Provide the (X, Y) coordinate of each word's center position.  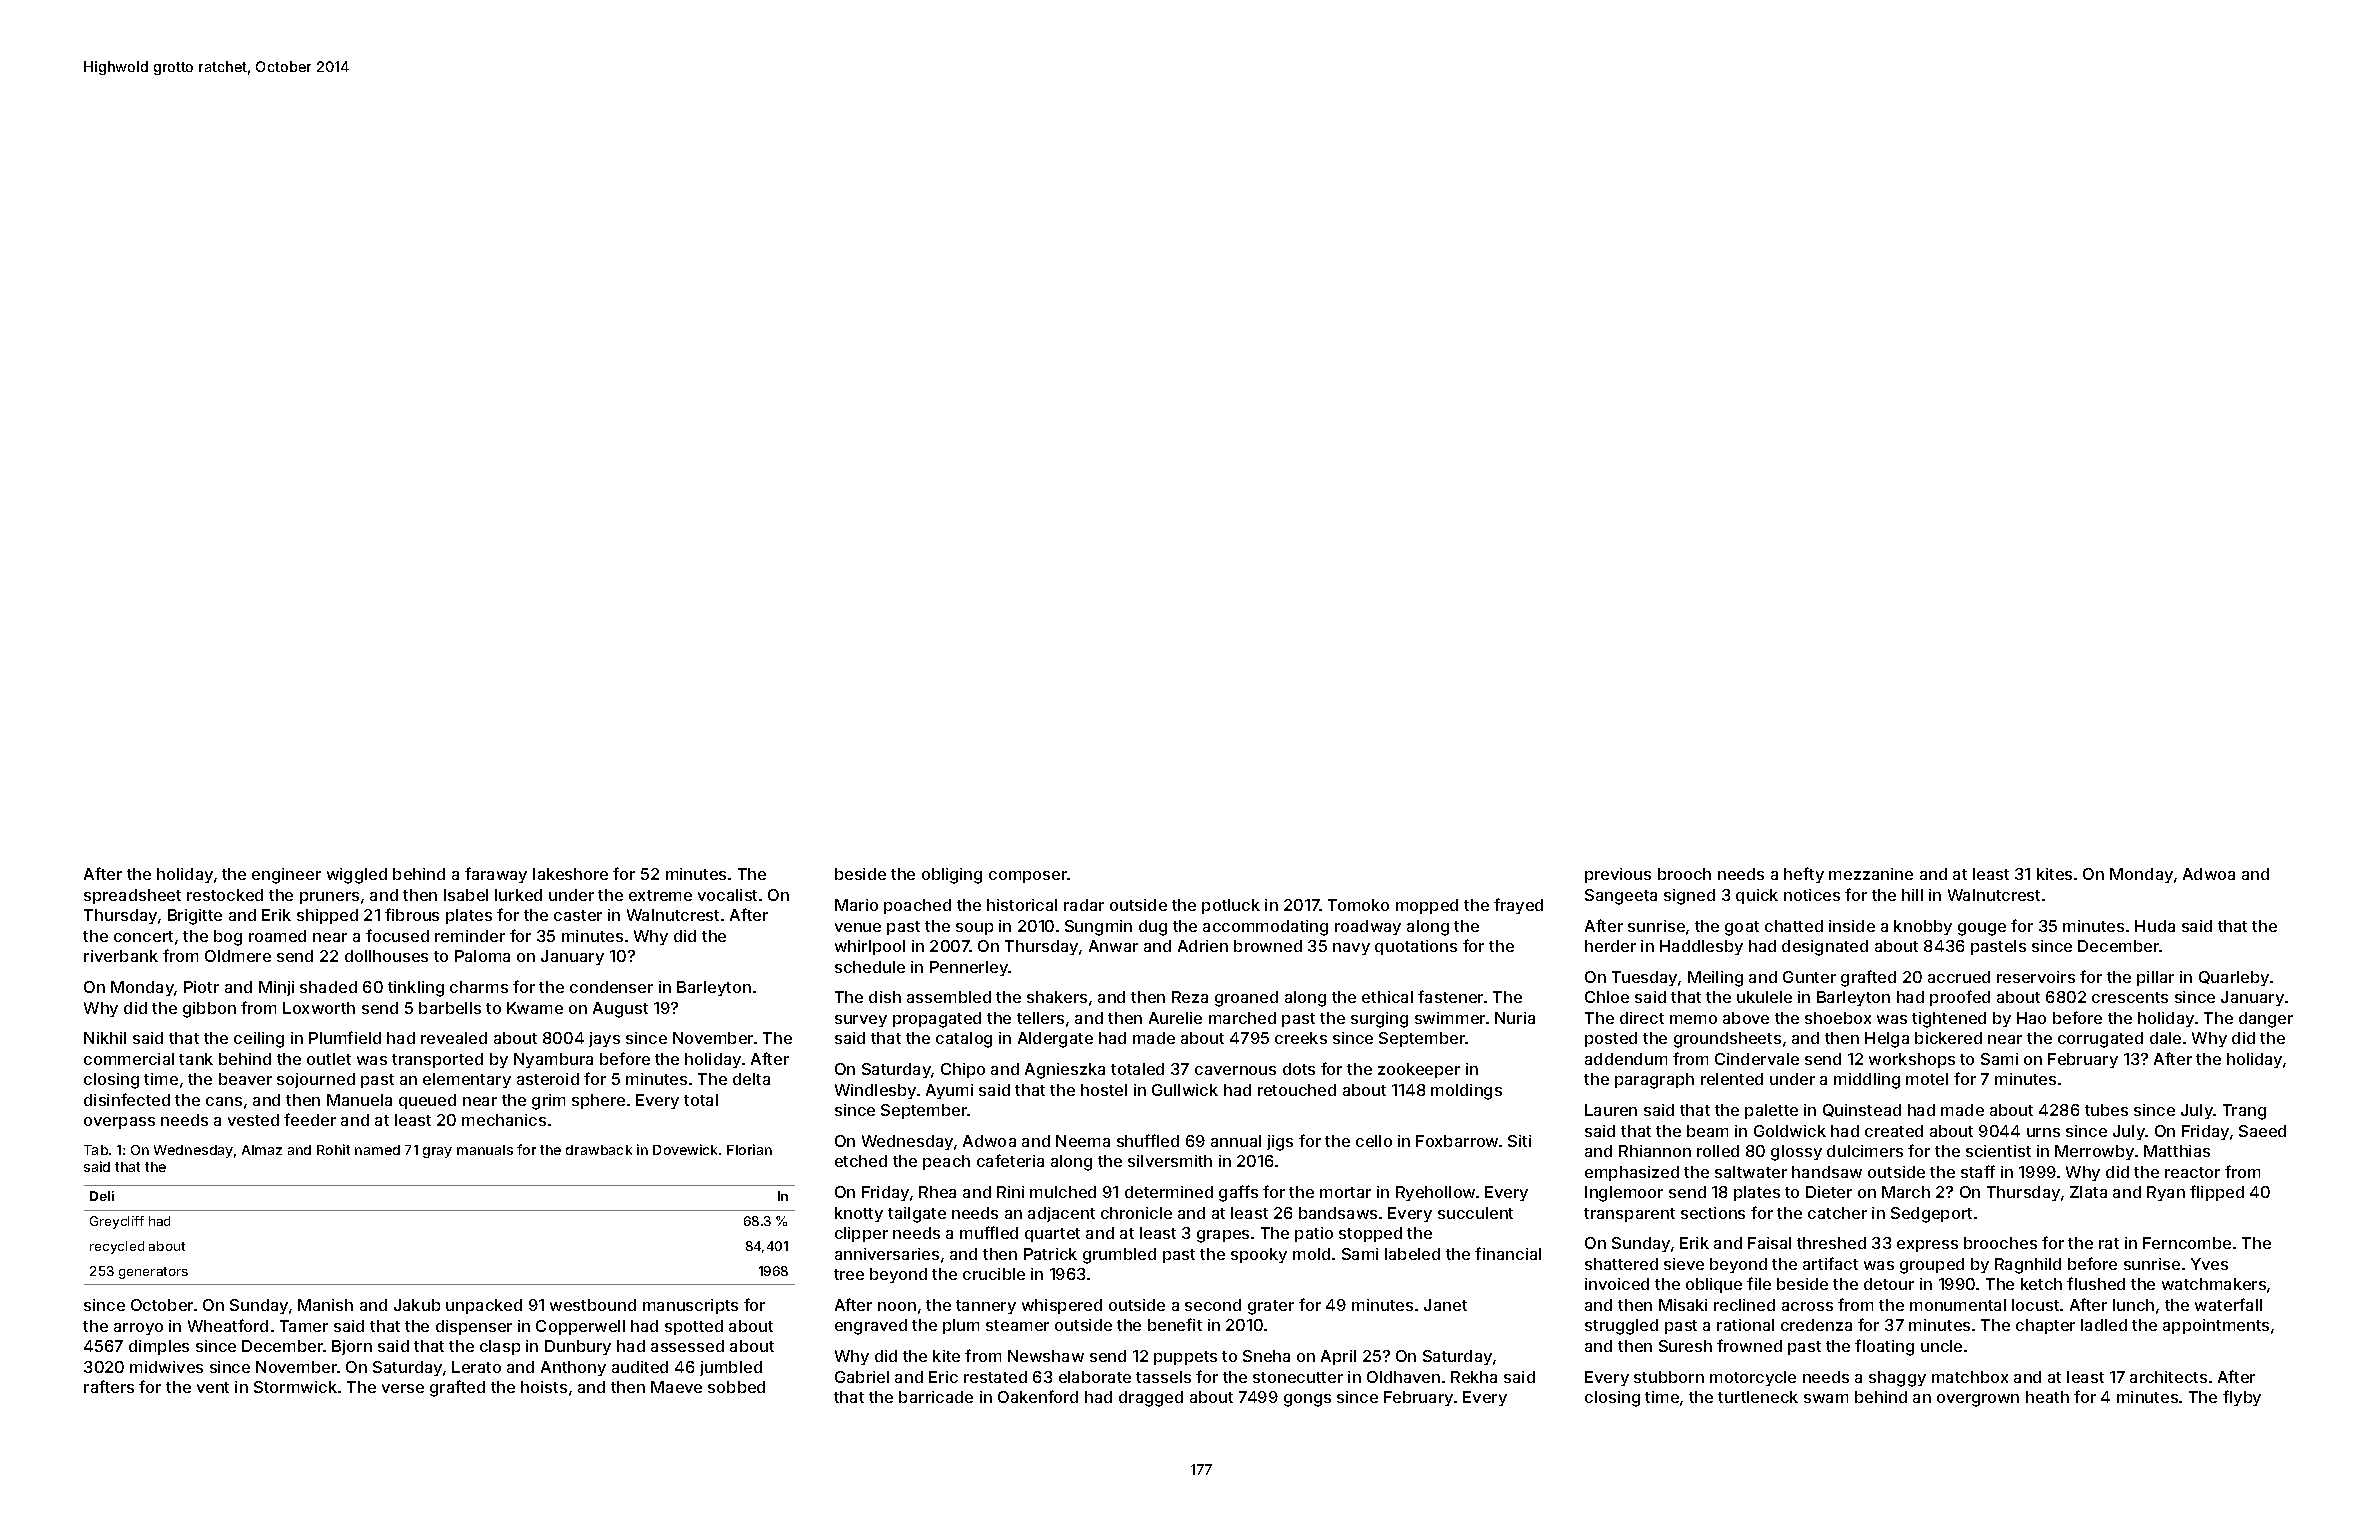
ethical (1387, 997)
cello (1374, 1141)
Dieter (1829, 1192)
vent (213, 1387)
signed (1689, 897)
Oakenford (1038, 1396)
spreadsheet (132, 896)
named (377, 1150)
